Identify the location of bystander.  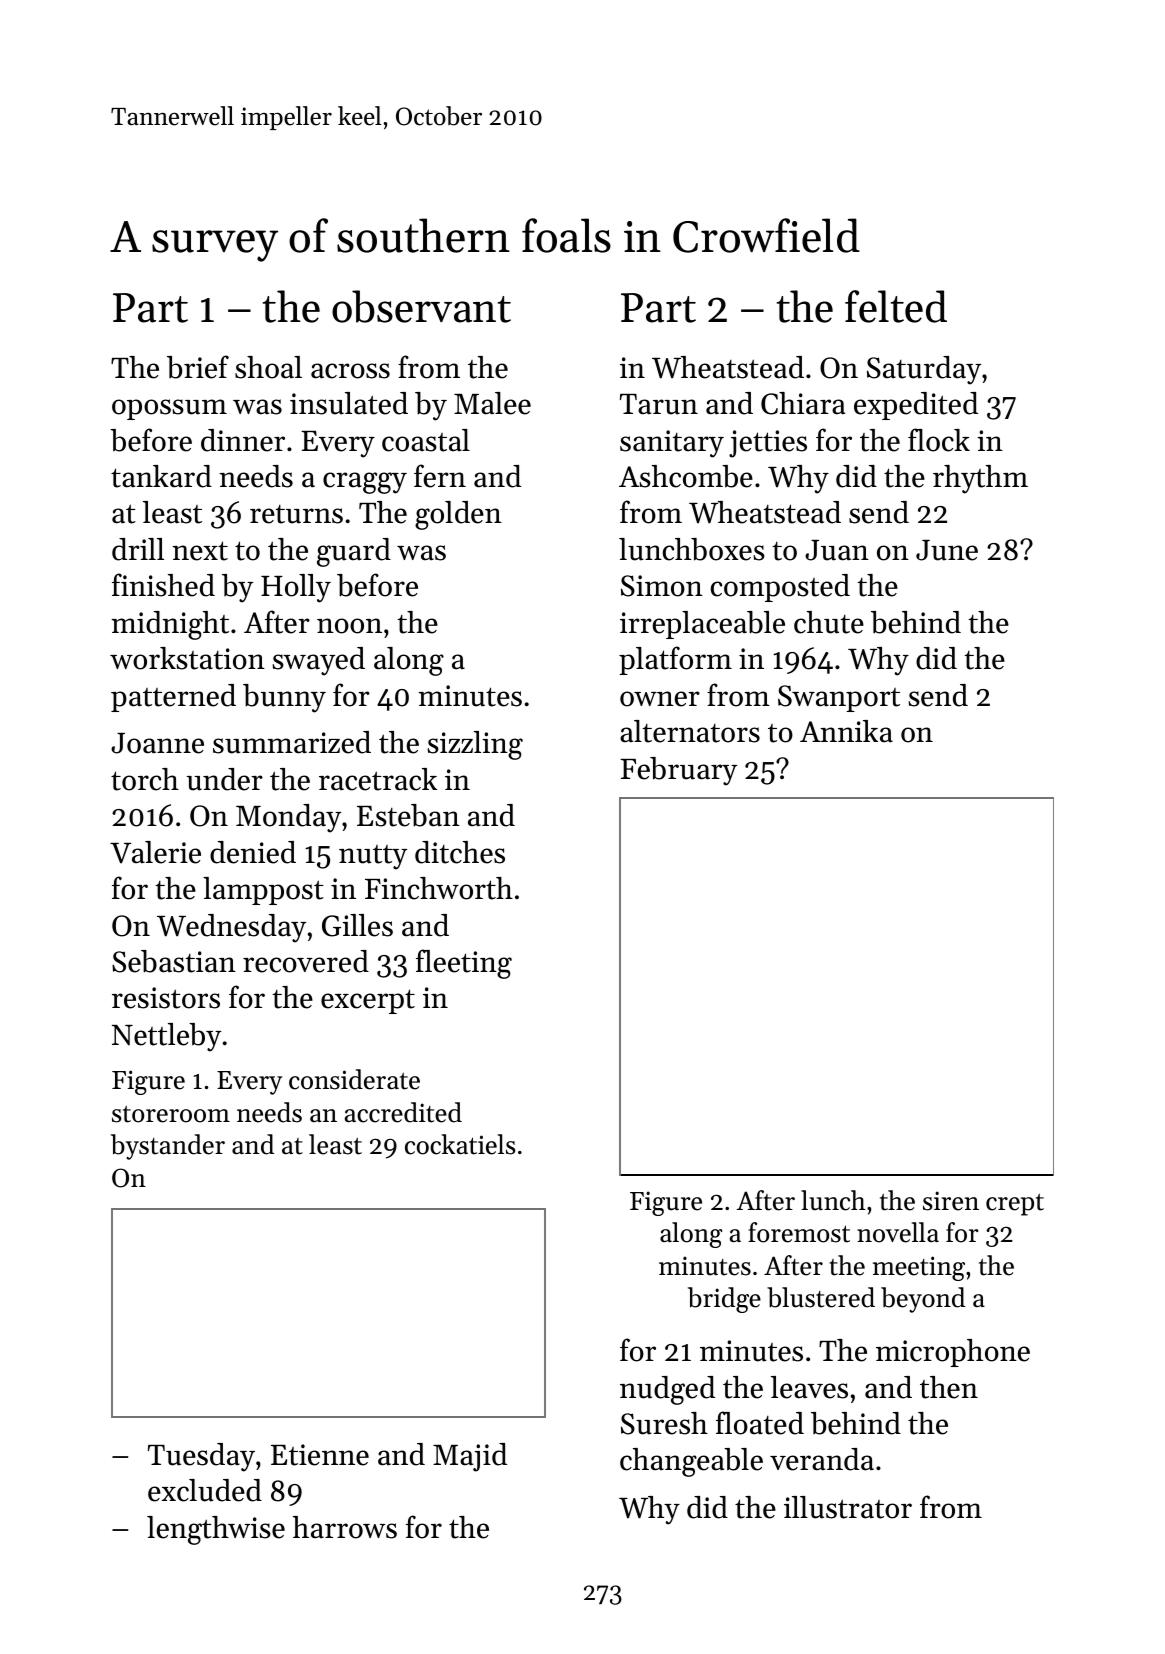
(168, 1147).
